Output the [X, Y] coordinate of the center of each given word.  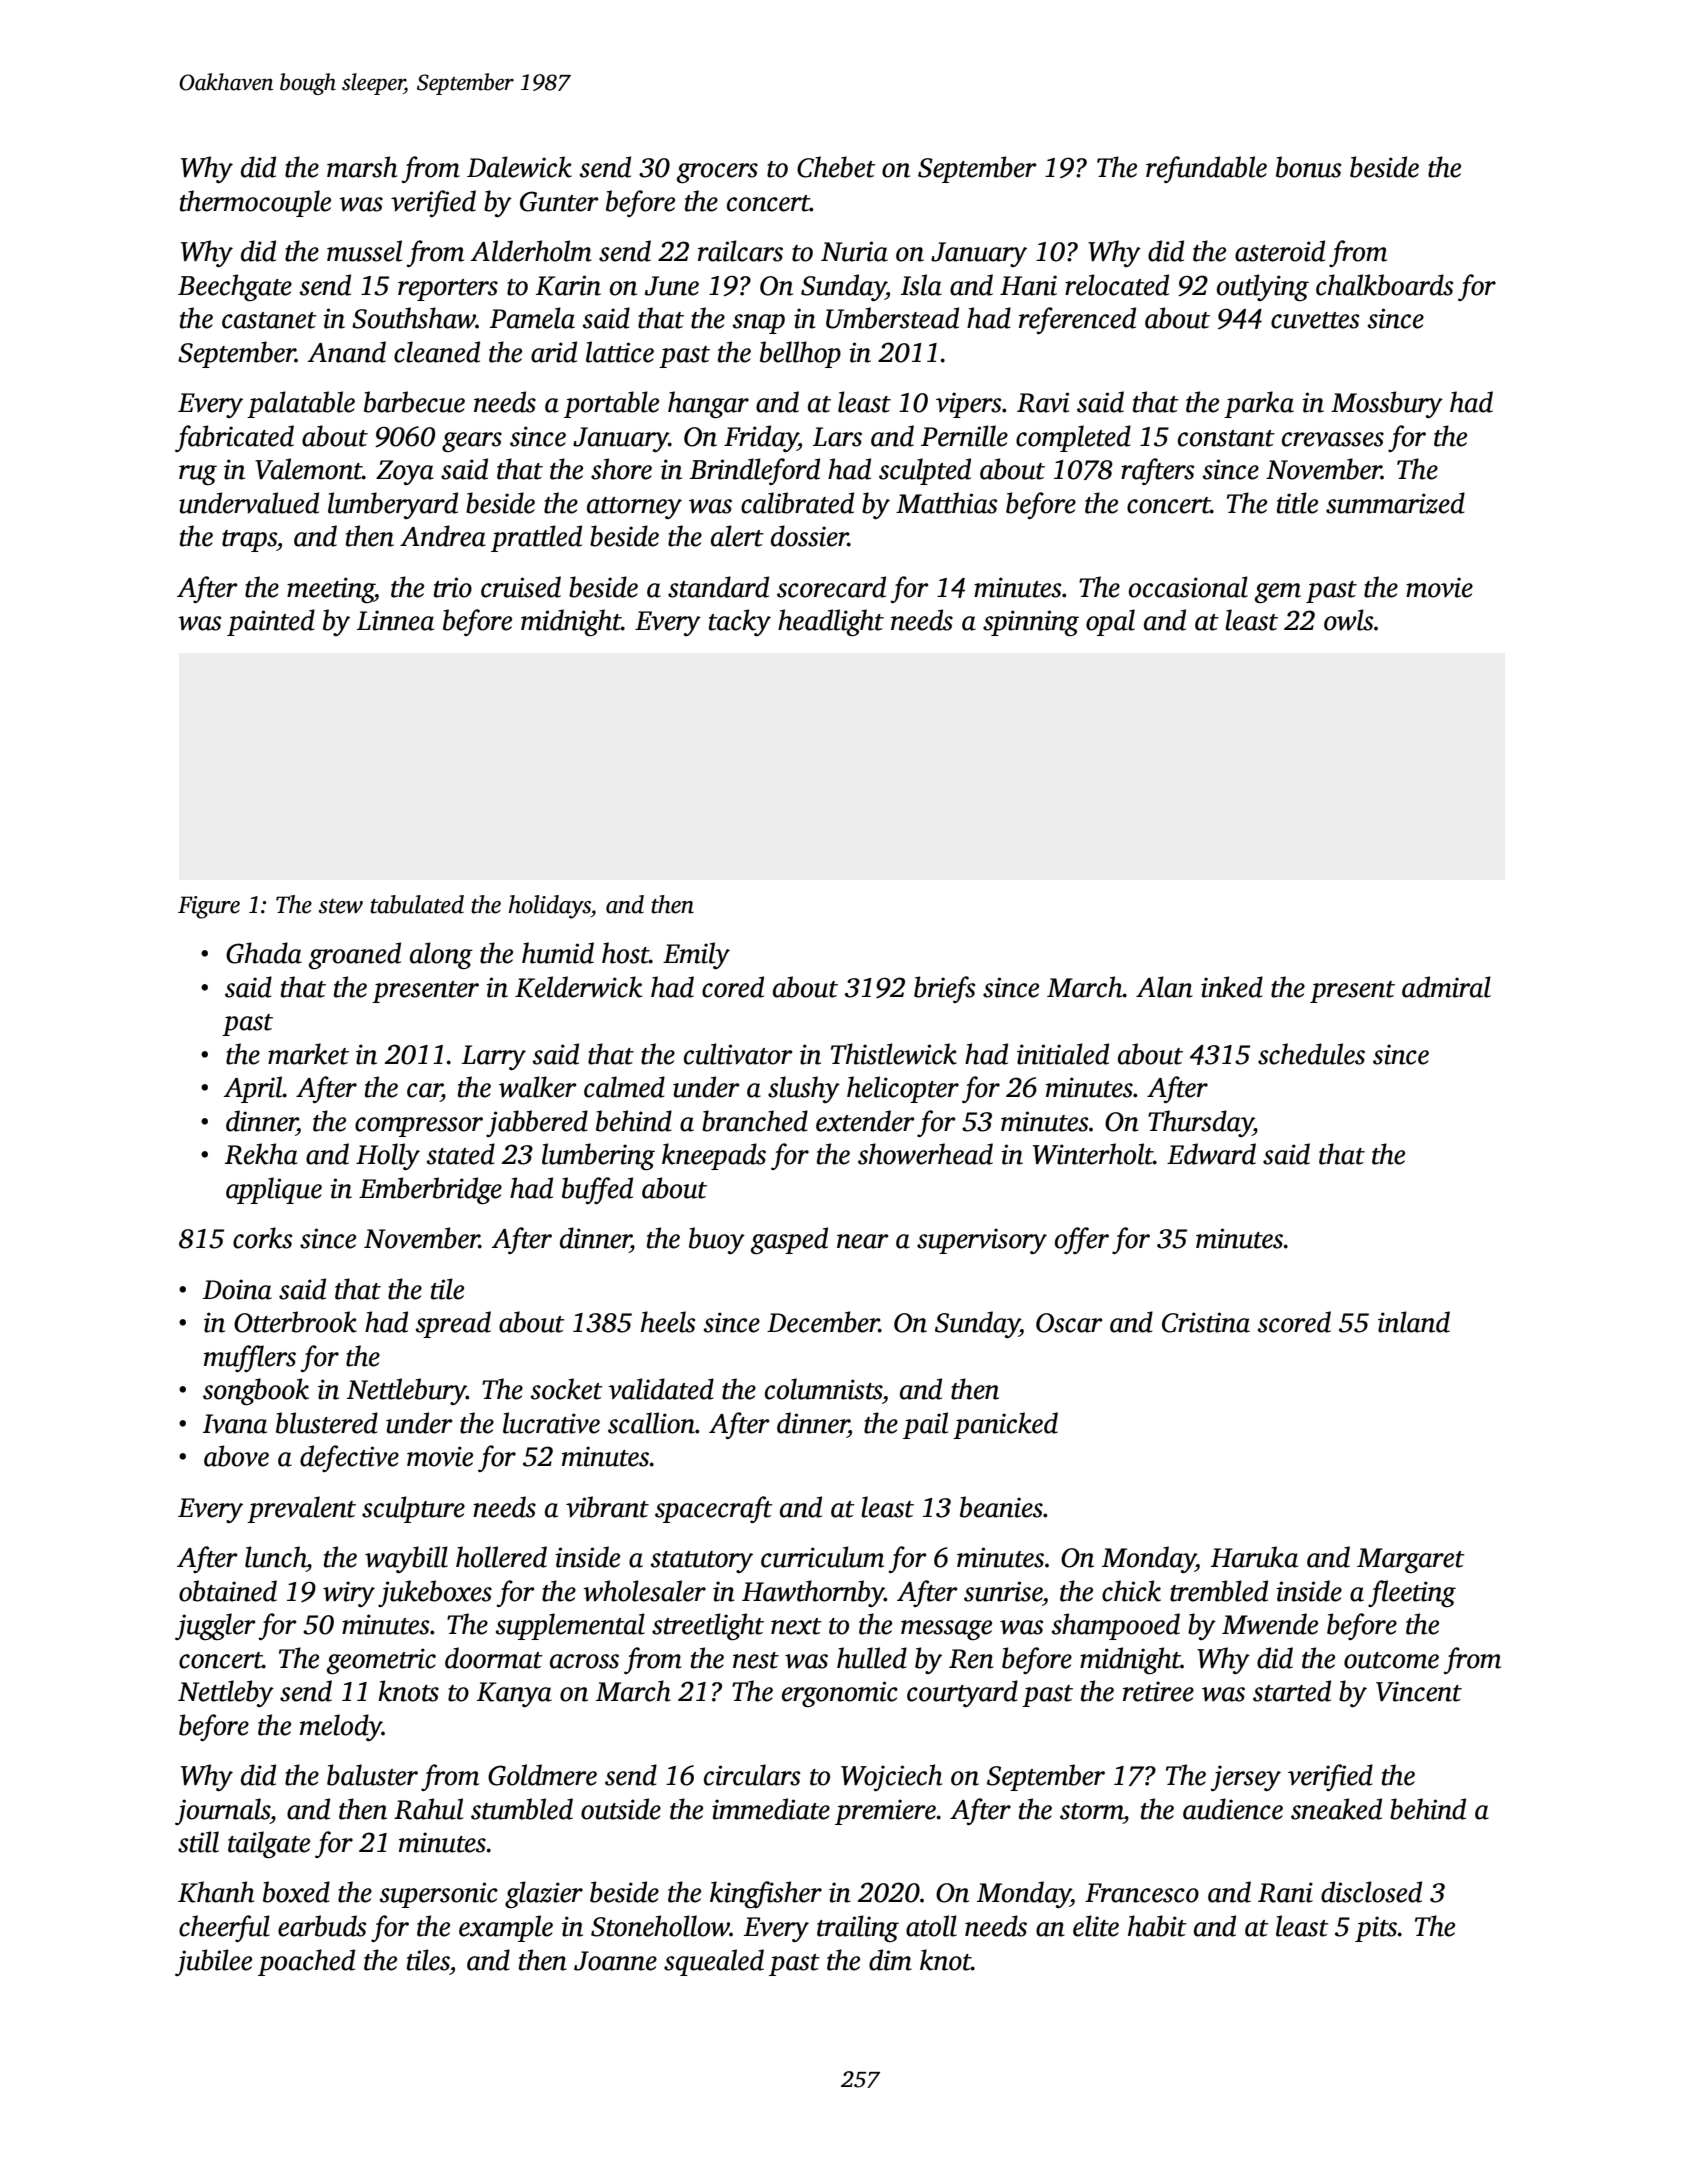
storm [1091, 1811]
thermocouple [255, 203]
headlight [831, 622]
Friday [761, 438]
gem [1278, 593]
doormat [494, 1658]
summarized [1395, 503]
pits [1376, 1929]
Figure [209, 907]
